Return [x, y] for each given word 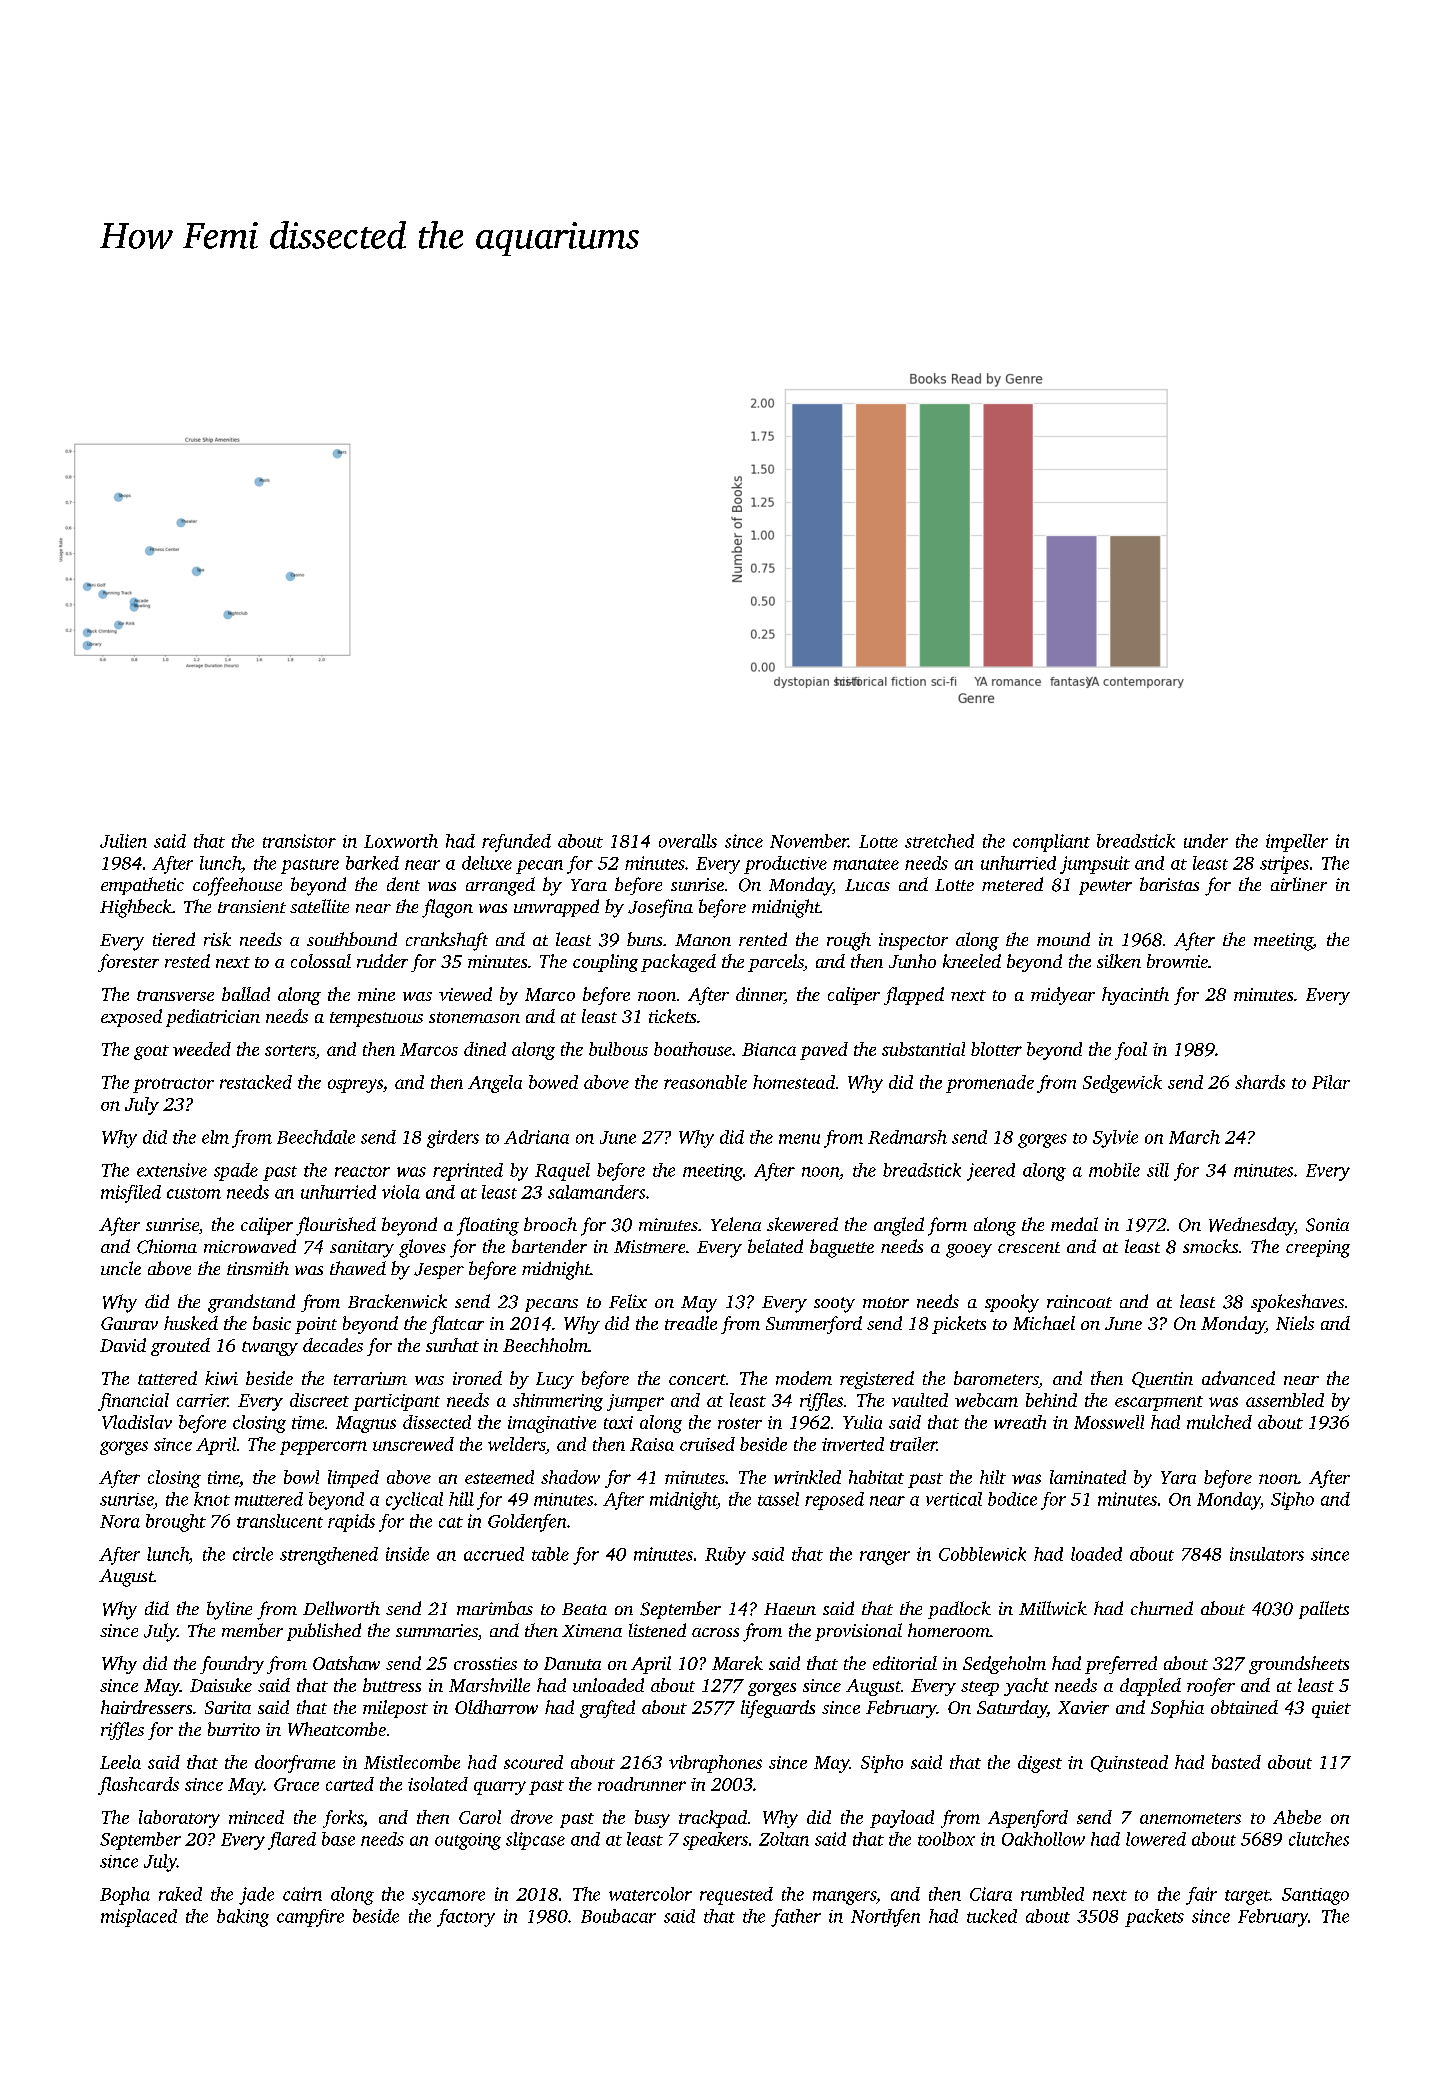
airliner [1299, 884]
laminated [1088, 1477]
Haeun [790, 1609]
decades [333, 1345]
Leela [120, 1762]
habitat [876, 1477]
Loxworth [401, 841]
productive [785, 865]
